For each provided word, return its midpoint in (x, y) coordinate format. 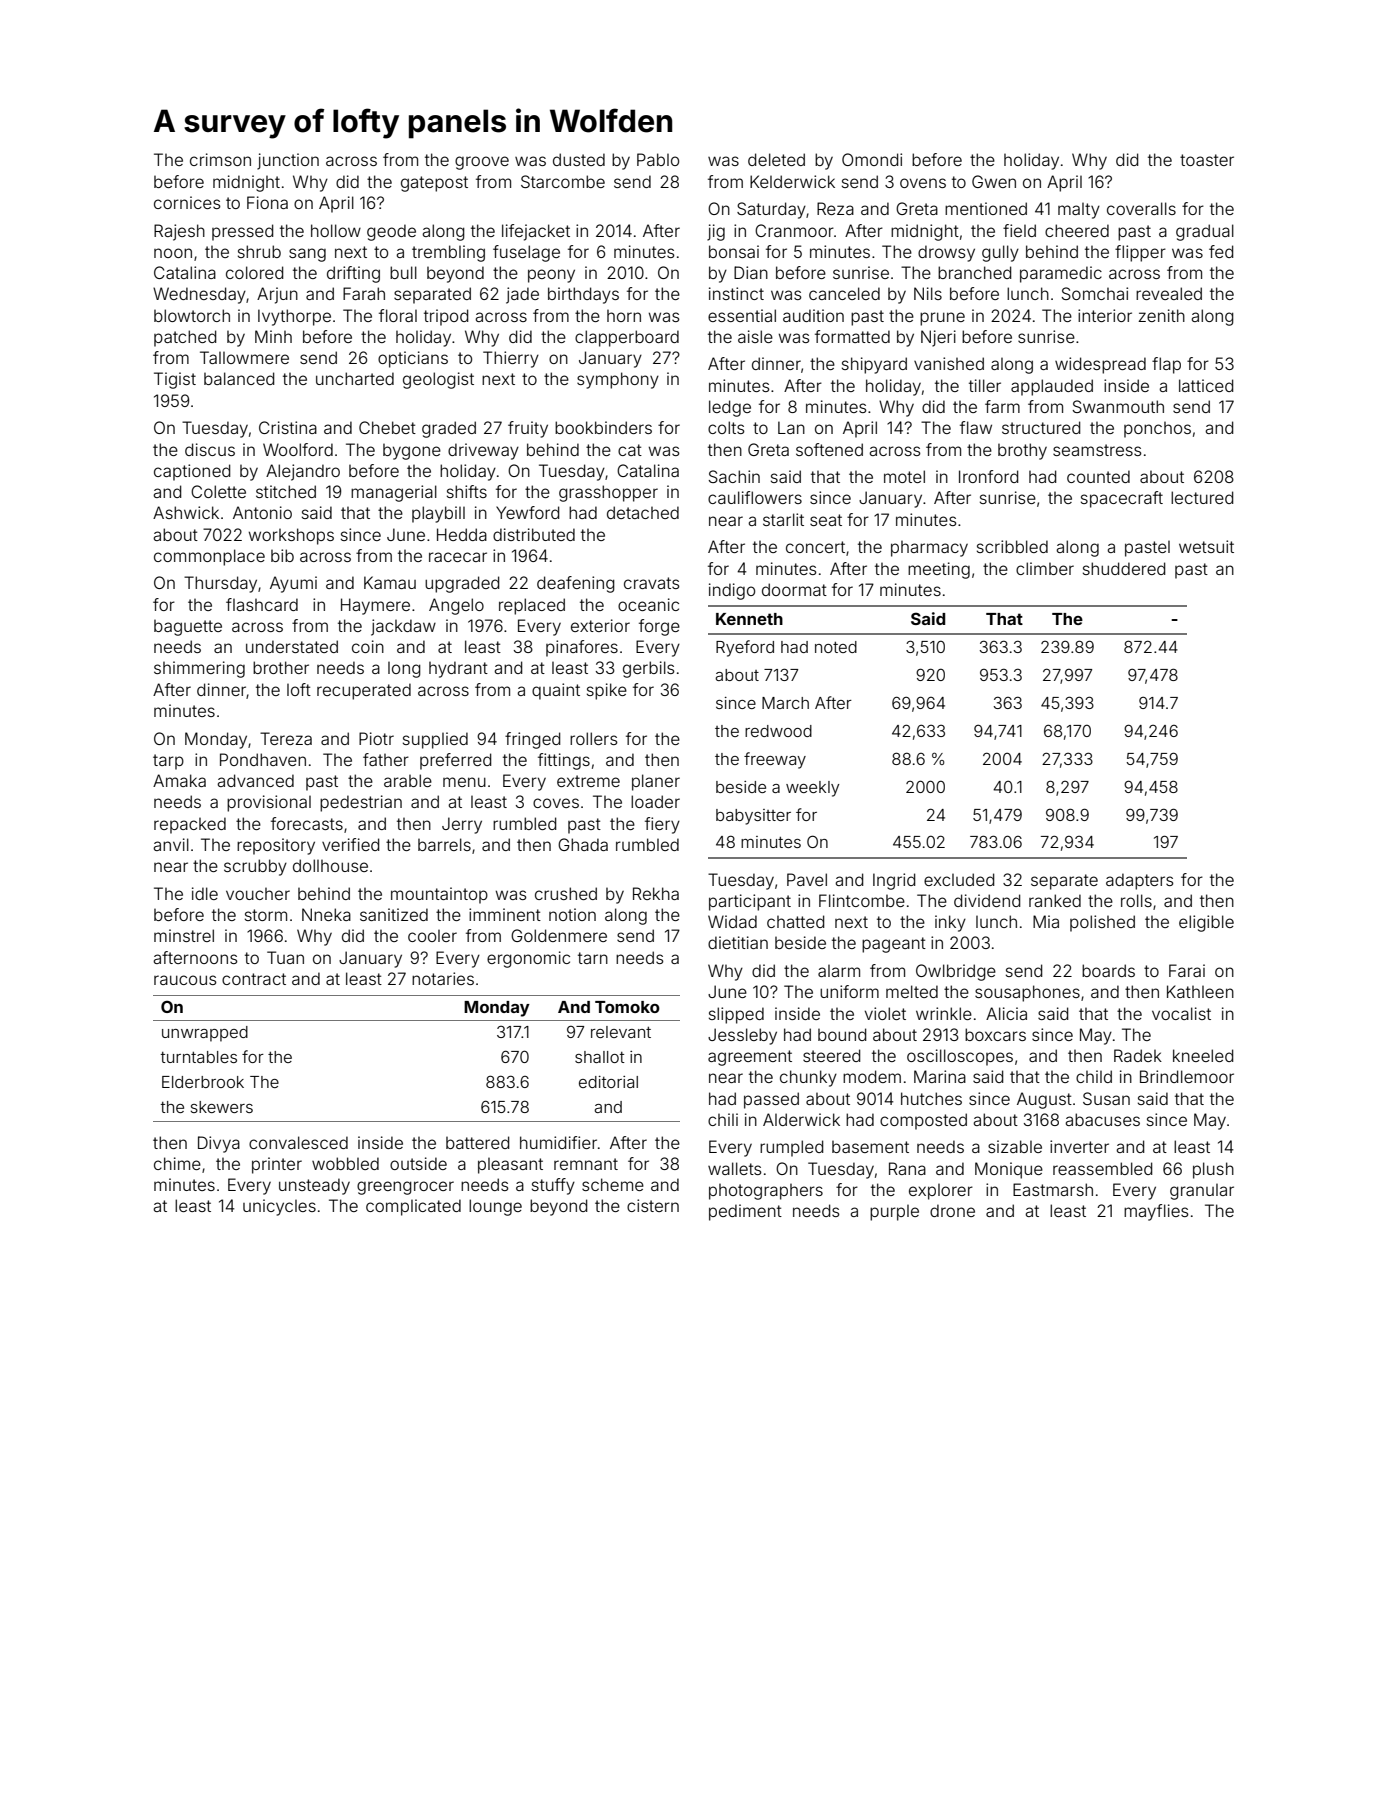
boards (1108, 970)
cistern (653, 1205)
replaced (532, 606)
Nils (928, 293)
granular (1202, 1192)
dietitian (738, 942)
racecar (458, 557)
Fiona (267, 202)
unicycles (279, 1207)
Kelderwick (792, 181)
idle (205, 893)
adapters (1140, 881)
